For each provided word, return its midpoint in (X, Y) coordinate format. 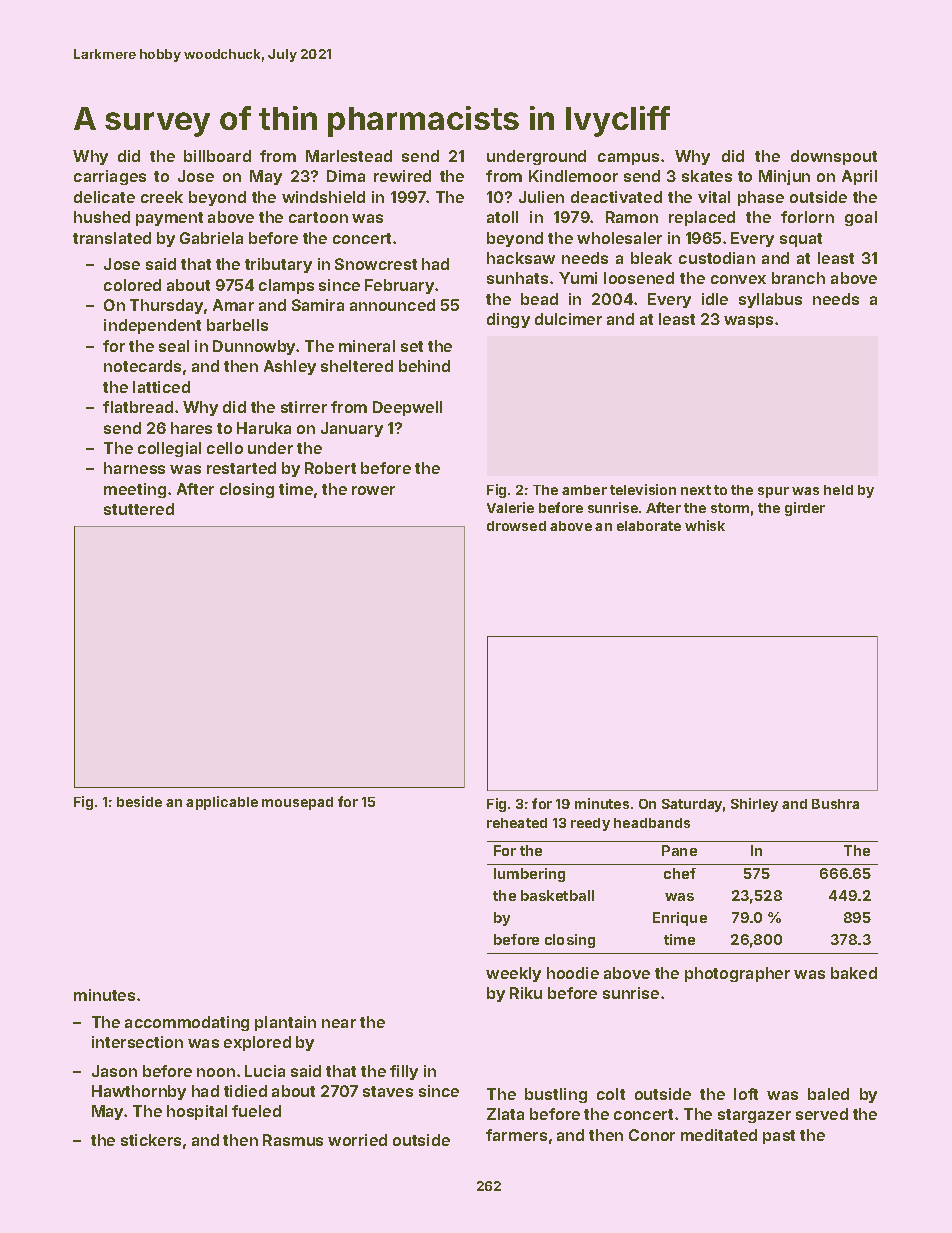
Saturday (693, 805)
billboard (217, 156)
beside (139, 801)
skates (707, 176)
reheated (517, 823)
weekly (513, 974)
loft (746, 1094)
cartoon (318, 217)
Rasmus (293, 1140)
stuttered (139, 509)
